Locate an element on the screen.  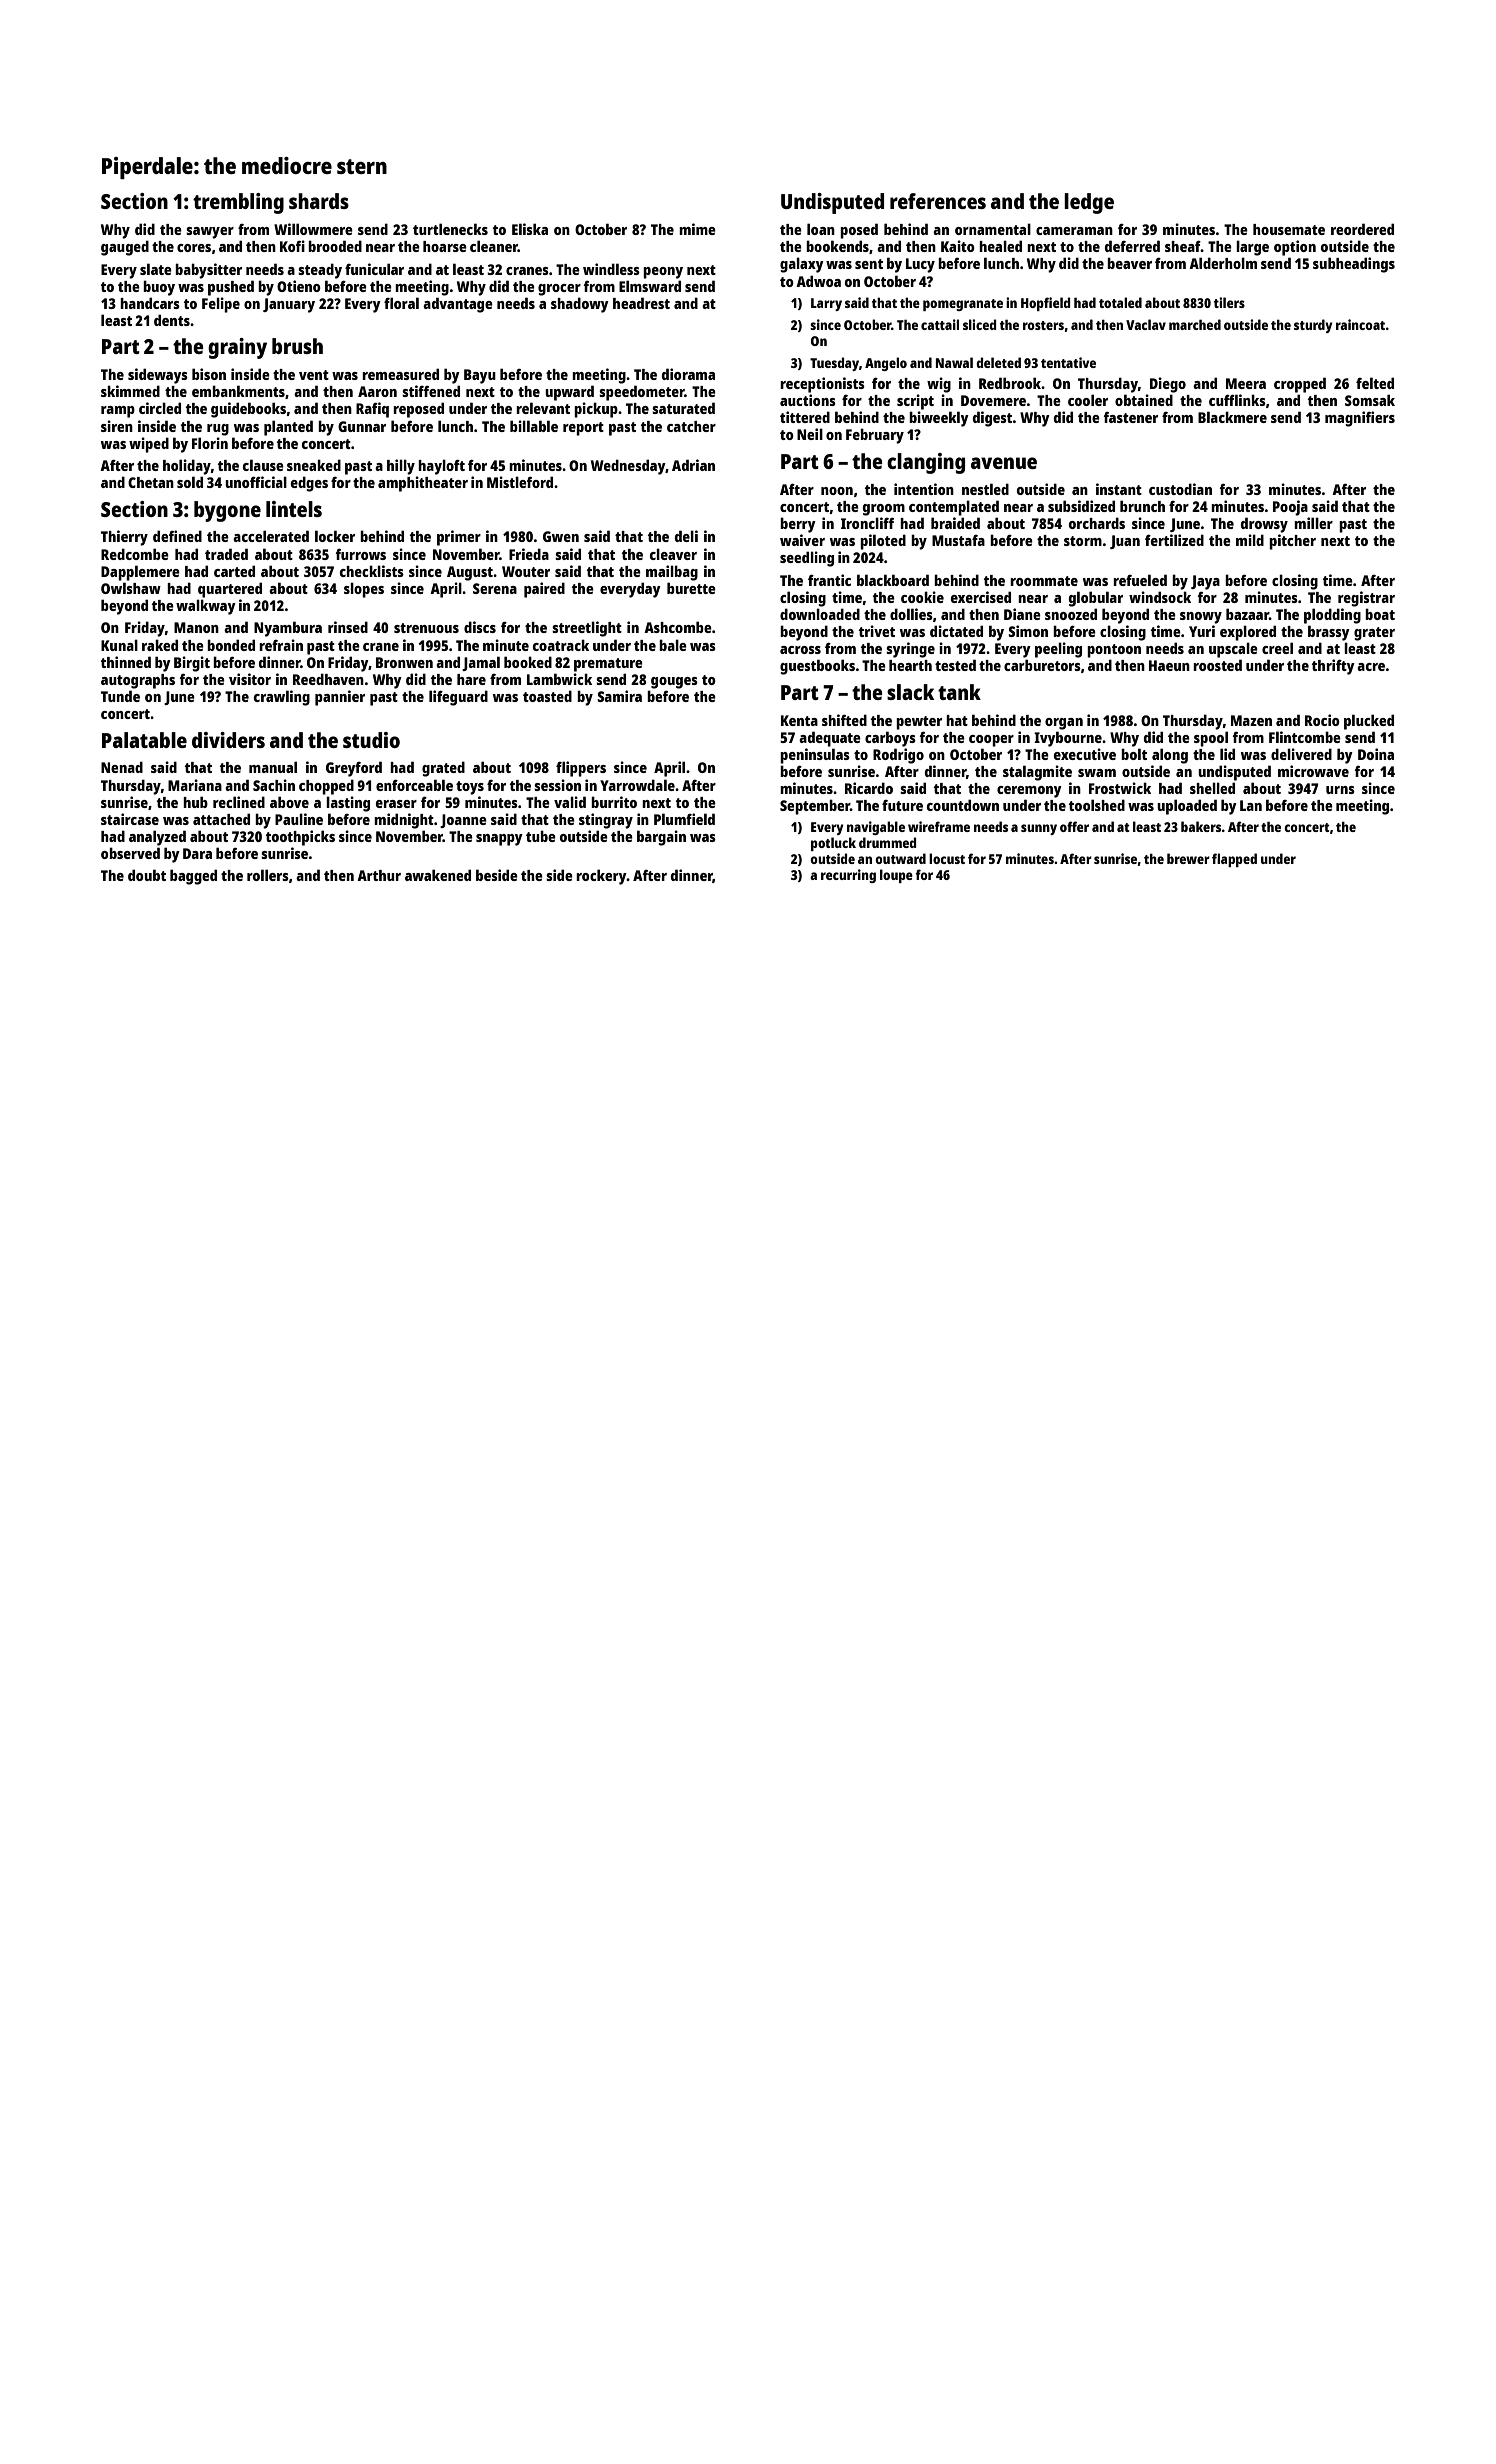
studio is located at coordinates (371, 740).
